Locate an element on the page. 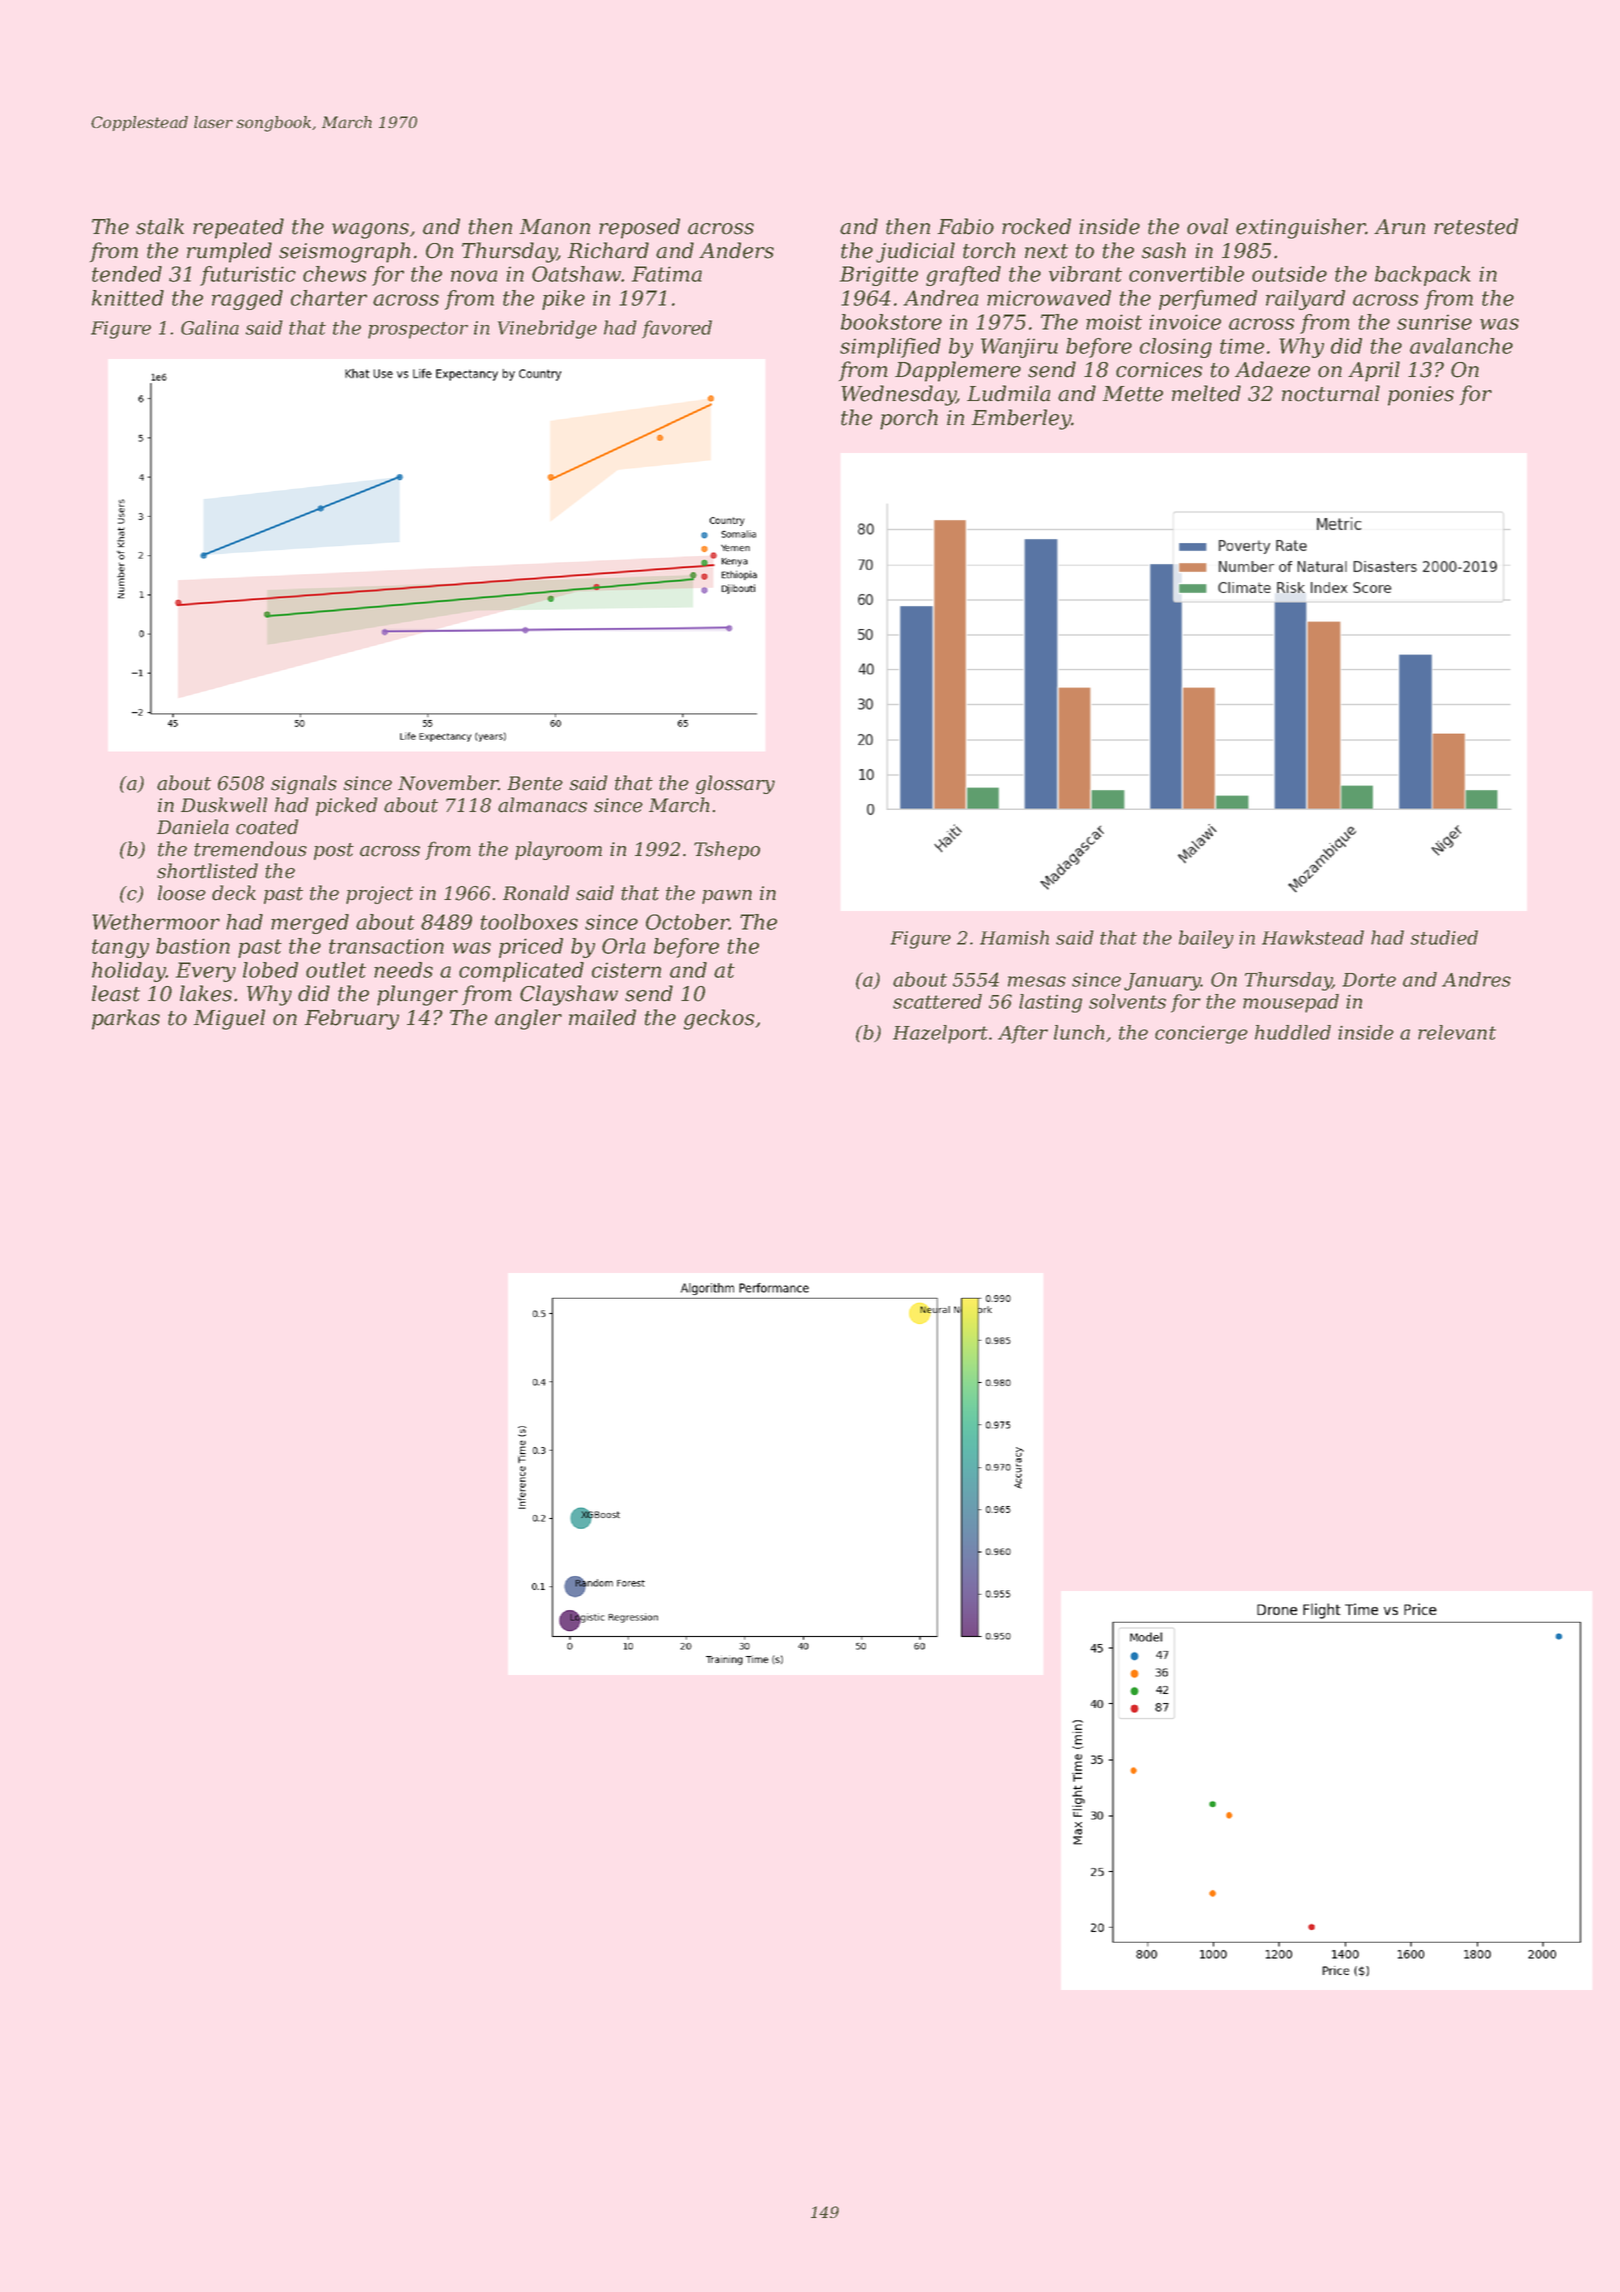  Daniela is located at coordinates (193, 827).
